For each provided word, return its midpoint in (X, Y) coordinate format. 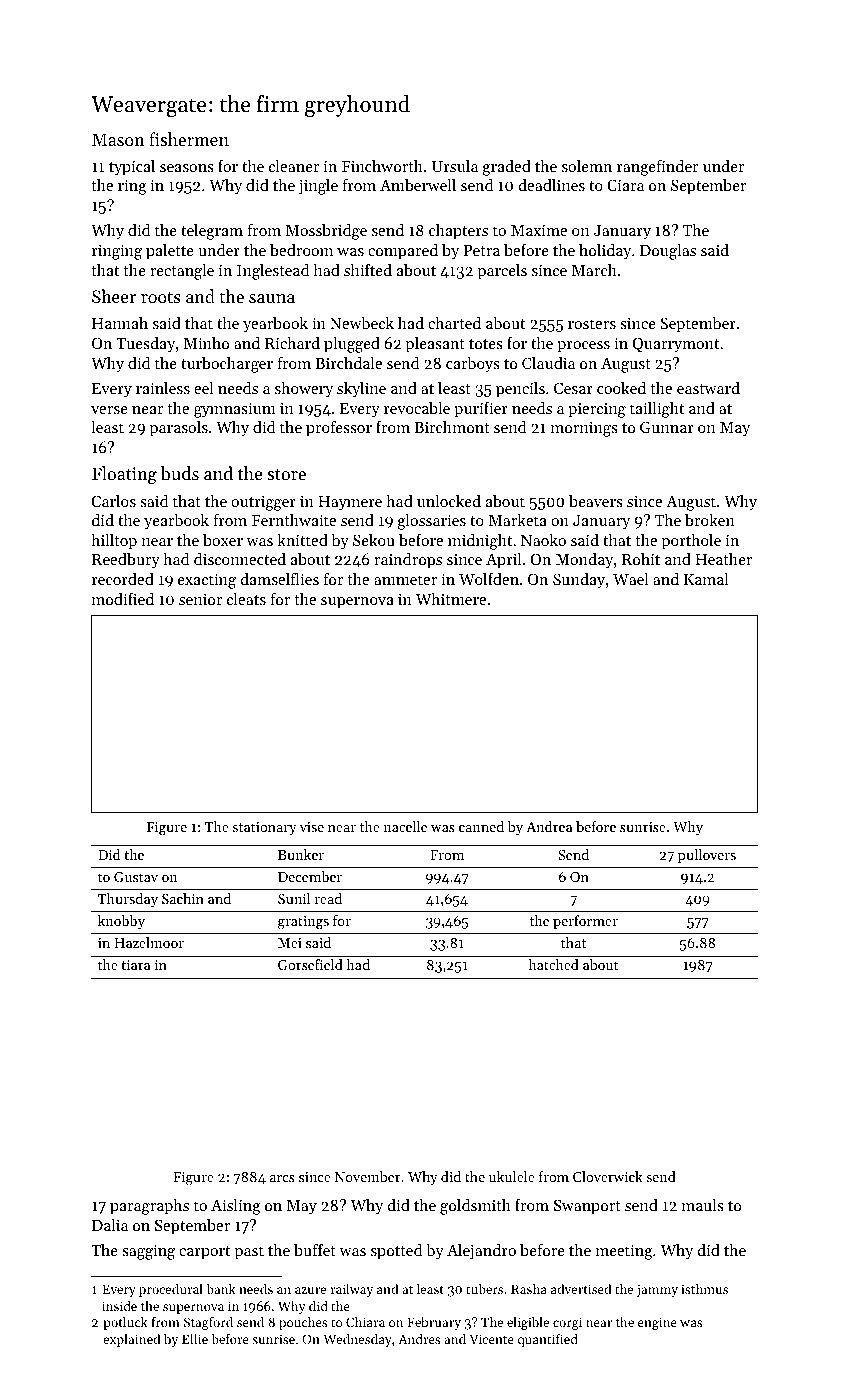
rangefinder (657, 168)
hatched (554, 964)
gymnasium (235, 410)
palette (170, 252)
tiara (135, 965)
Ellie (195, 1339)
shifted (368, 270)
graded (506, 168)
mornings (584, 429)
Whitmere (451, 599)
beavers (596, 501)
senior (200, 599)
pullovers (707, 856)
